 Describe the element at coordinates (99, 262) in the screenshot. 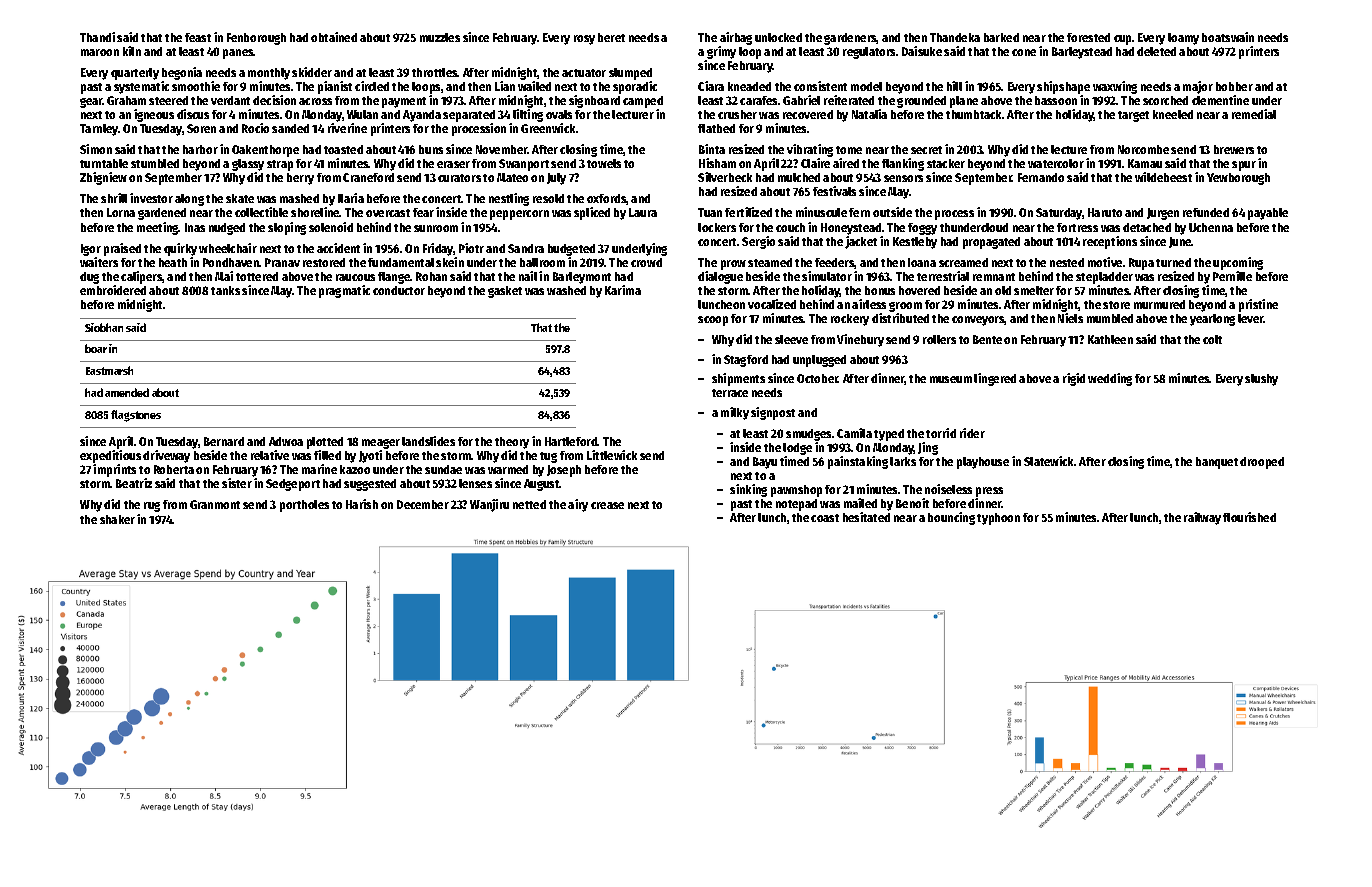

I see `waiters` at that location.
